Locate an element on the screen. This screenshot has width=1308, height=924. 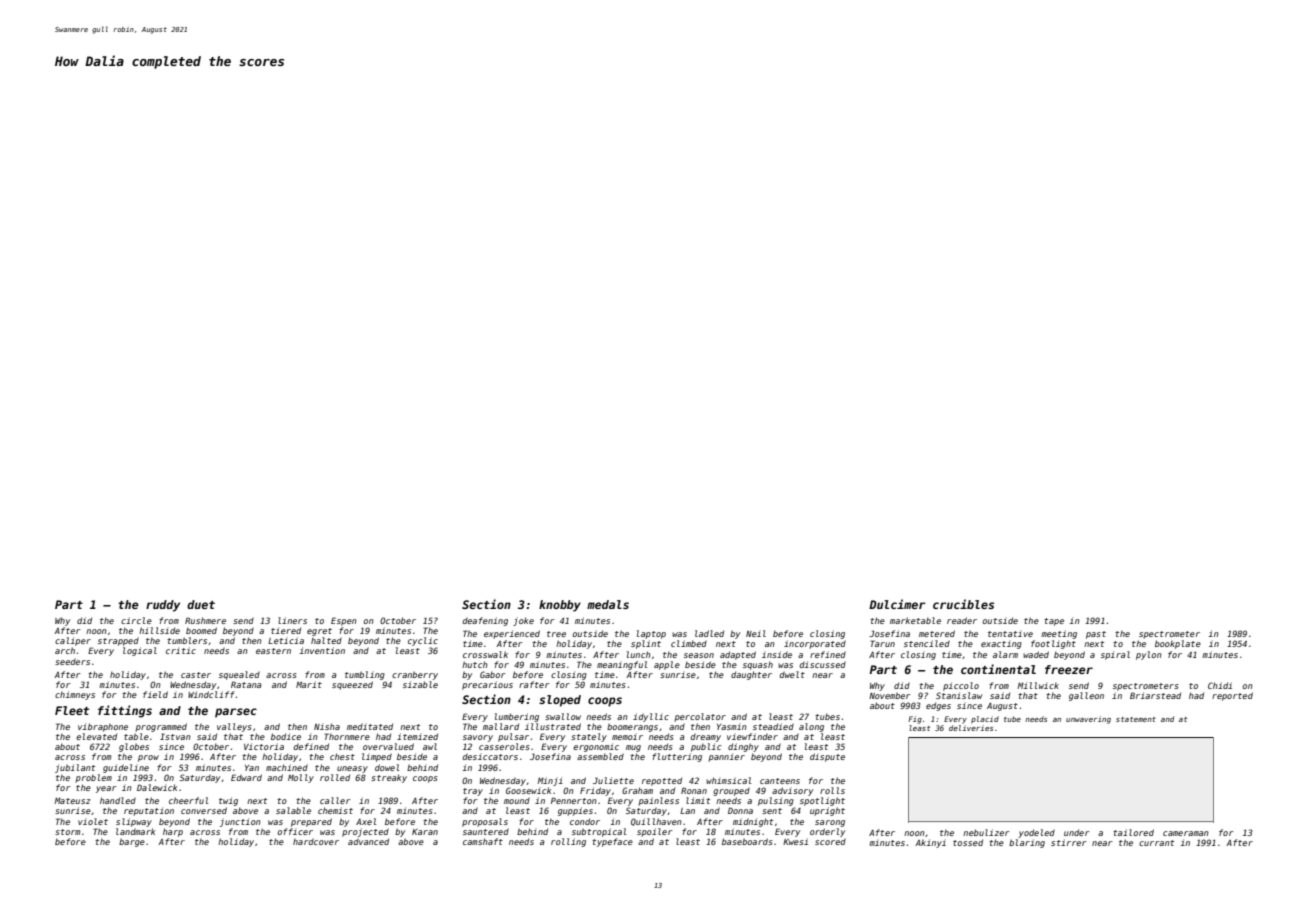
duet is located at coordinates (201, 604).
